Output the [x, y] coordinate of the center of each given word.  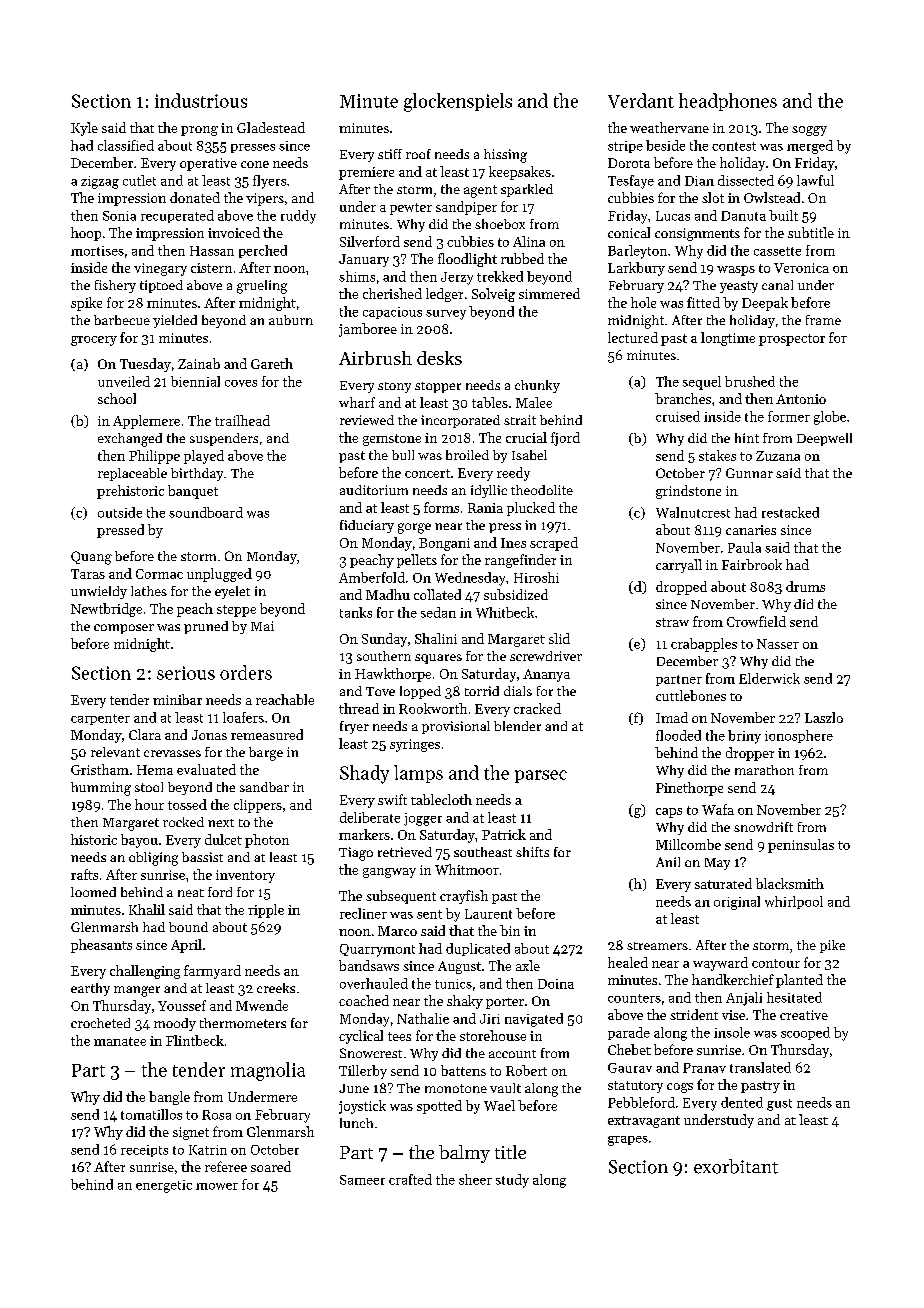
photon [267, 841]
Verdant [641, 100]
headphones [728, 102]
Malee [534, 402]
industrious [201, 100]
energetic [164, 1186]
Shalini [436, 638]
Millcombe [688, 844]
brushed [750, 381]
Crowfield [756, 621]
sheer [475, 1179]
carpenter [100, 719]
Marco [397, 931]
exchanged [130, 440]
